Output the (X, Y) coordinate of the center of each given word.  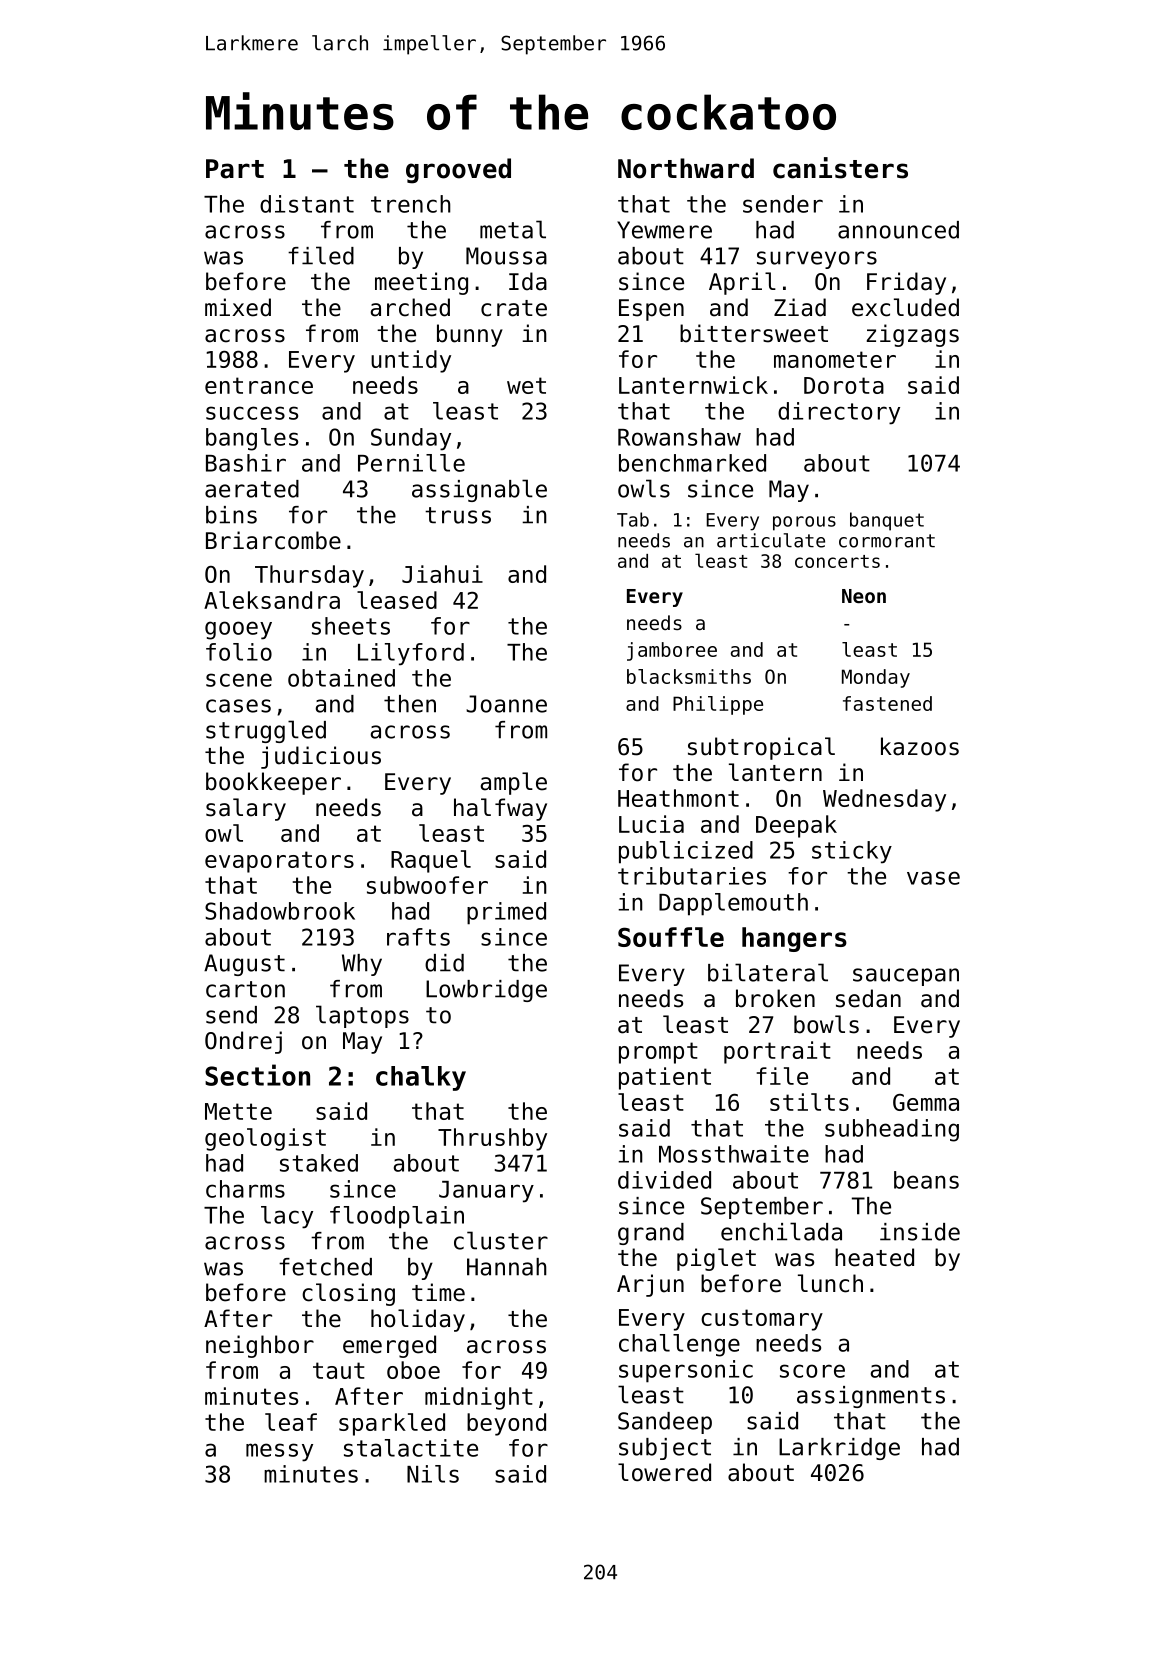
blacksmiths (689, 676)
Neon (864, 596)
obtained (341, 678)
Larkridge (839, 1449)
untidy (411, 361)
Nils (433, 1474)
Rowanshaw (679, 437)
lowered (664, 1472)
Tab (633, 519)
